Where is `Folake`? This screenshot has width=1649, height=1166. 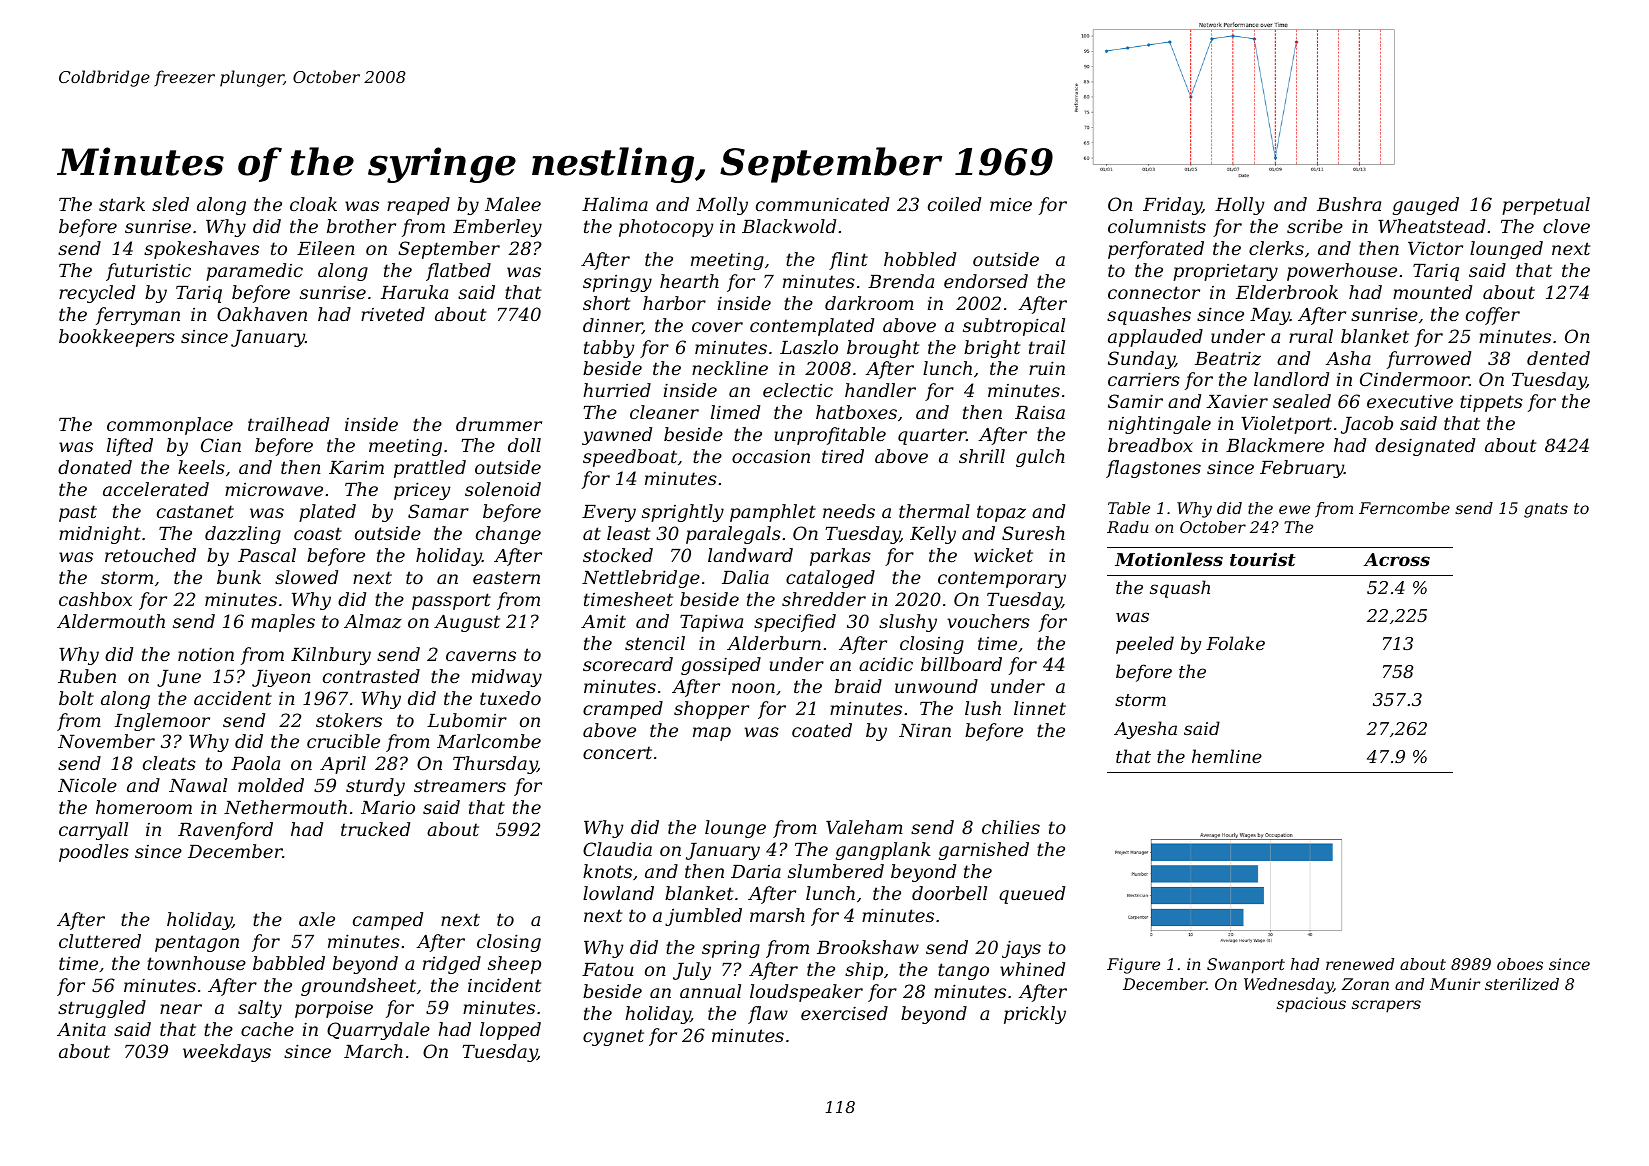
Folake is located at coordinates (1235, 643).
